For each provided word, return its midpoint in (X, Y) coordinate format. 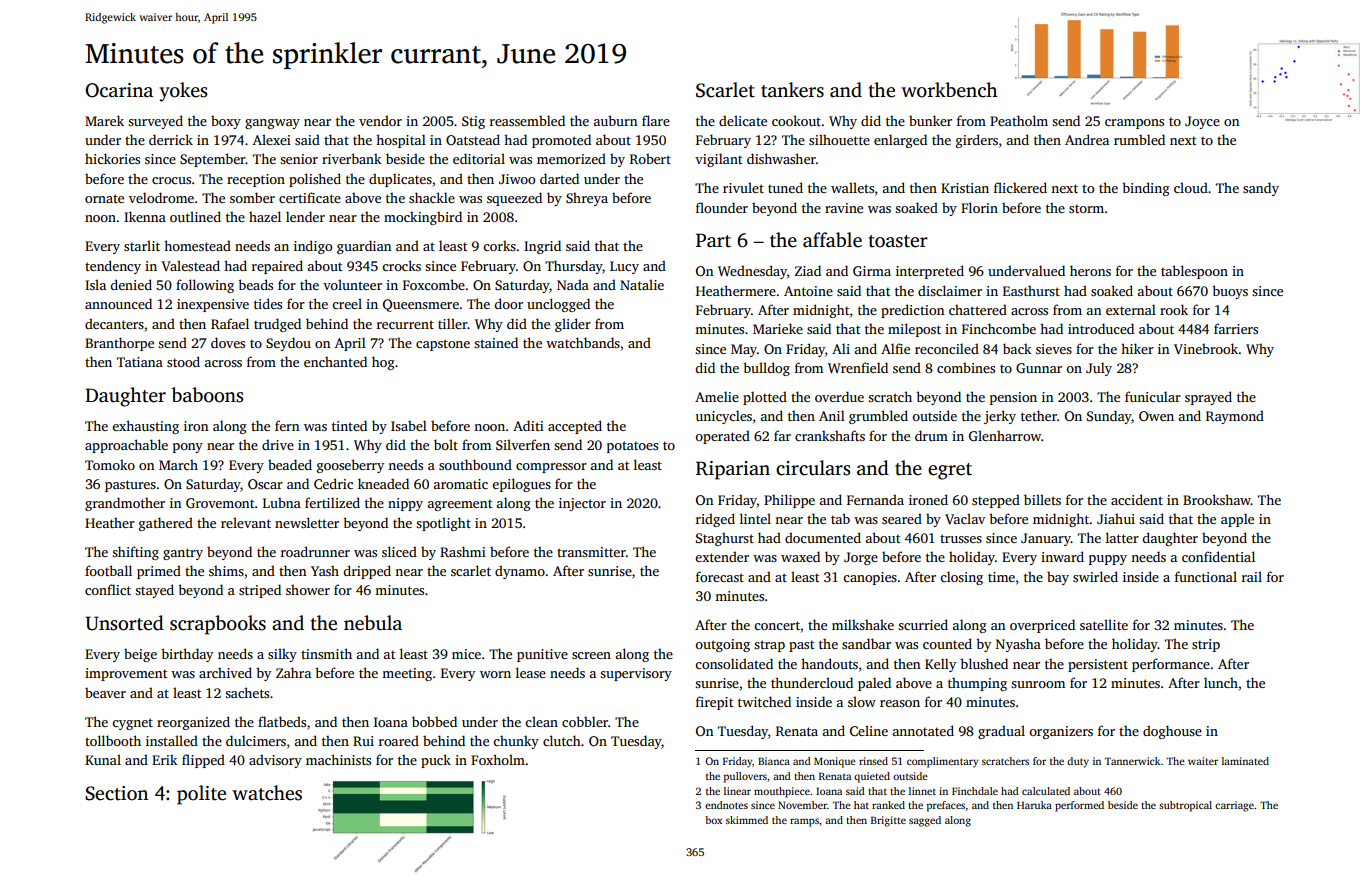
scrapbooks (218, 625)
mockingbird (423, 218)
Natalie (642, 284)
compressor (551, 468)
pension (1013, 398)
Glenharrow (1005, 435)
